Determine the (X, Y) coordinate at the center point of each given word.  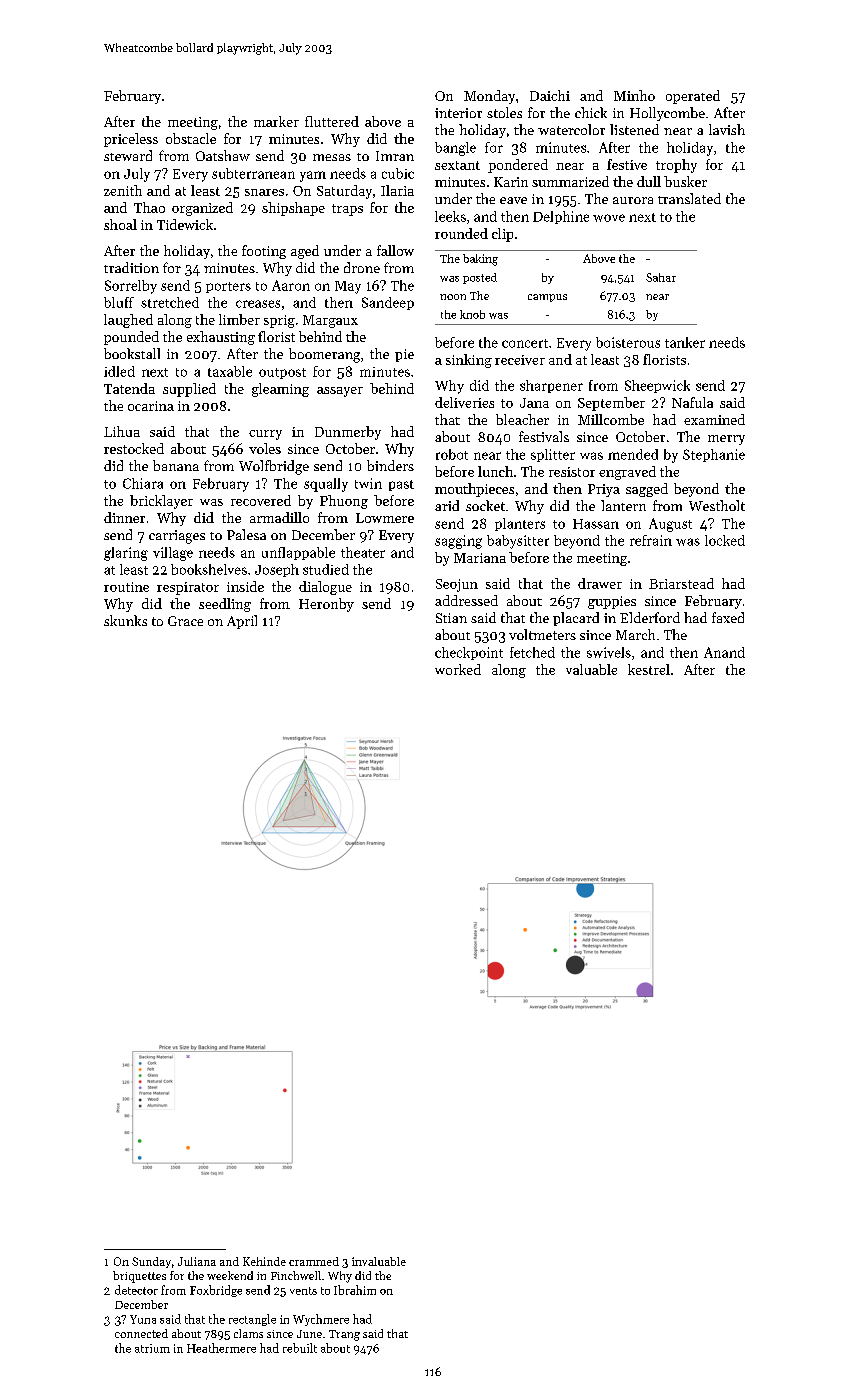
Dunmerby (348, 433)
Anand (724, 652)
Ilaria (397, 190)
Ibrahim (355, 1290)
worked (458, 669)
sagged (647, 490)
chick (591, 112)
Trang (344, 1335)
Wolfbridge (274, 467)
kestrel (649, 669)
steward (128, 155)
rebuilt (300, 1348)
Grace (185, 621)
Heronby (326, 605)
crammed (314, 1261)
